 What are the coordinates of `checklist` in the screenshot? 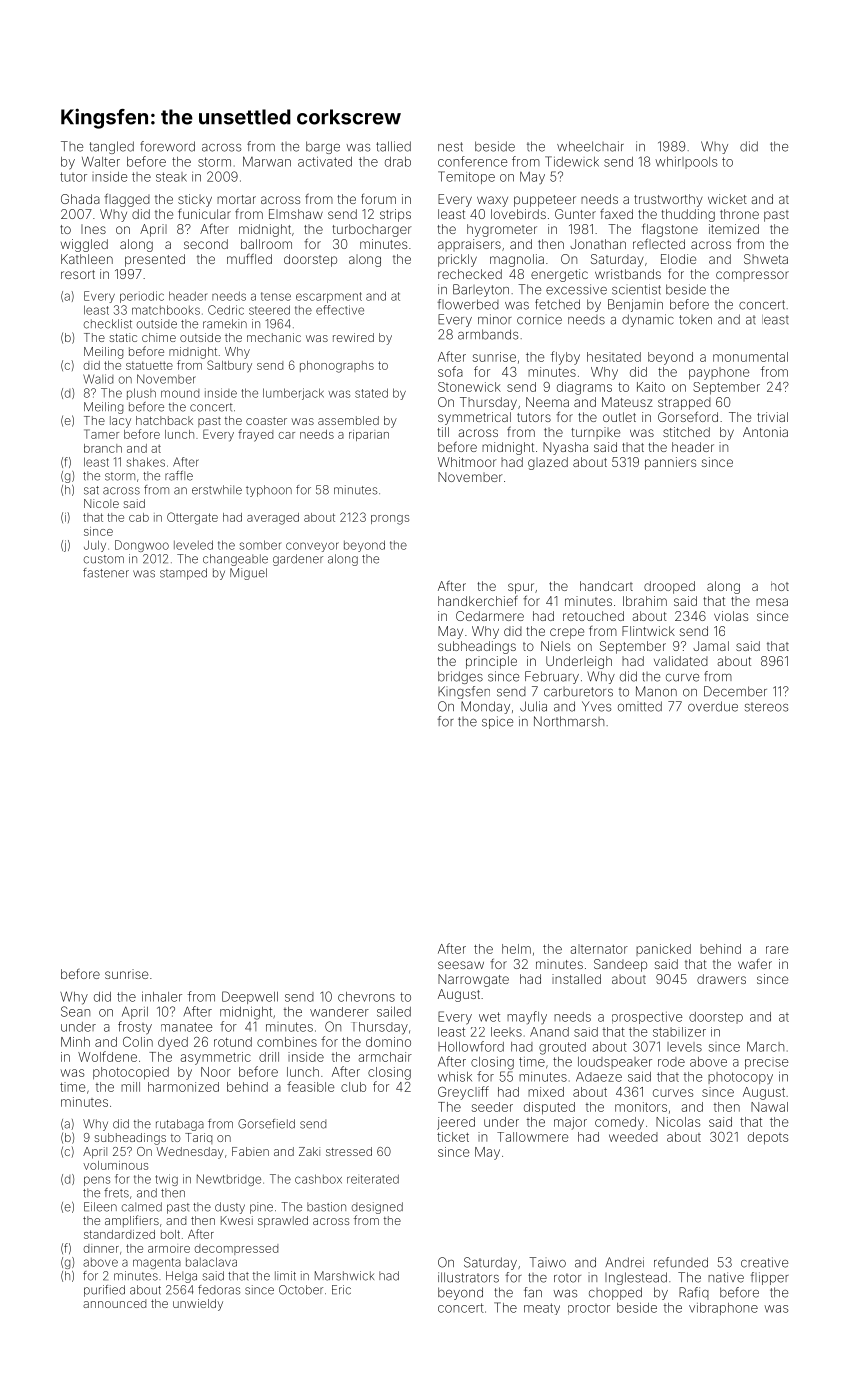 It's located at (108, 324).
